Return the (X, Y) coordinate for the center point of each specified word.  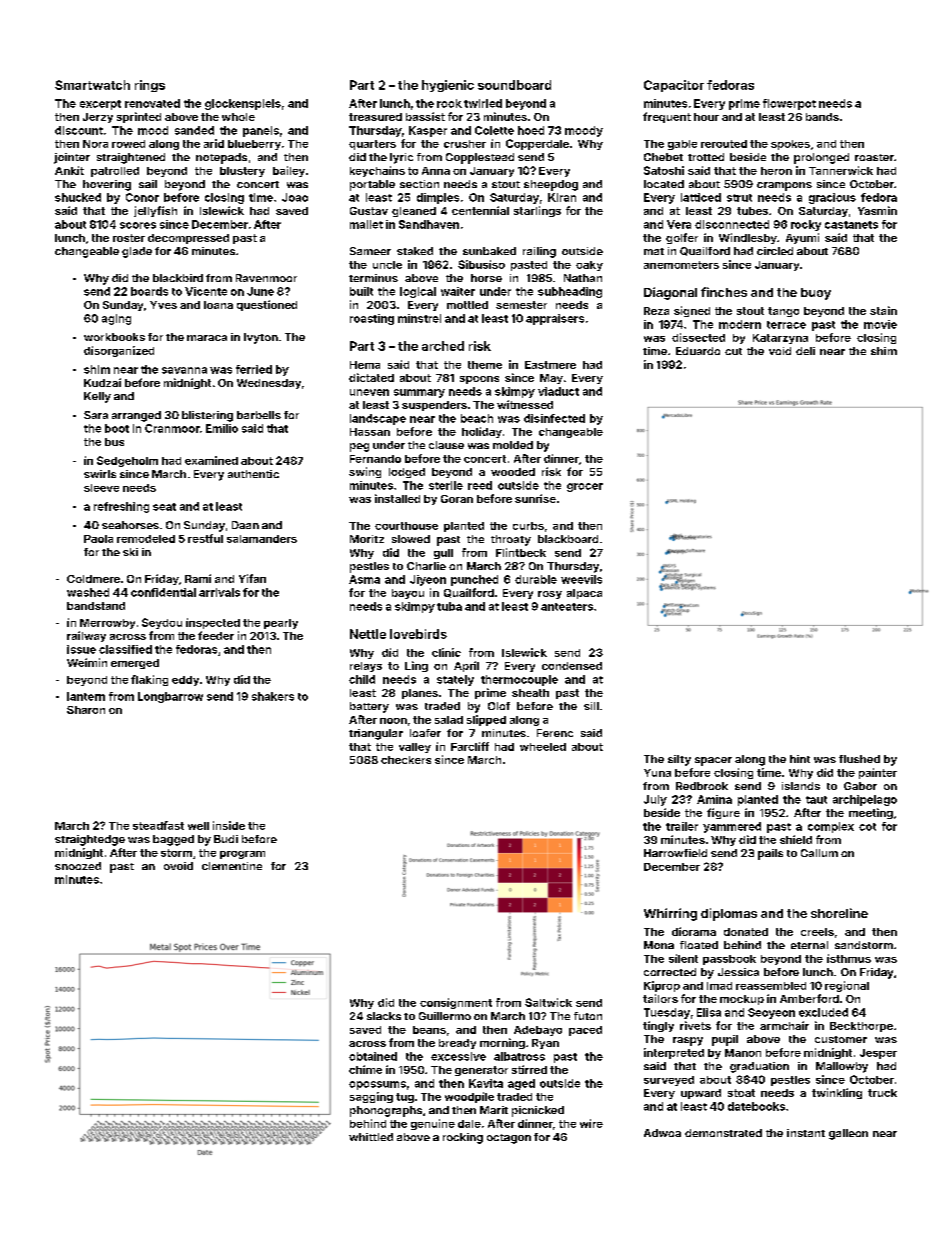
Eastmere (550, 365)
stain (883, 310)
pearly (281, 624)
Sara (96, 415)
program (242, 855)
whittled (371, 1137)
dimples (438, 198)
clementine (232, 866)
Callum (819, 853)
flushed (859, 759)
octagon (509, 1139)
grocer (585, 487)
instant (806, 1133)
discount (79, 130)
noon (393, 721)
